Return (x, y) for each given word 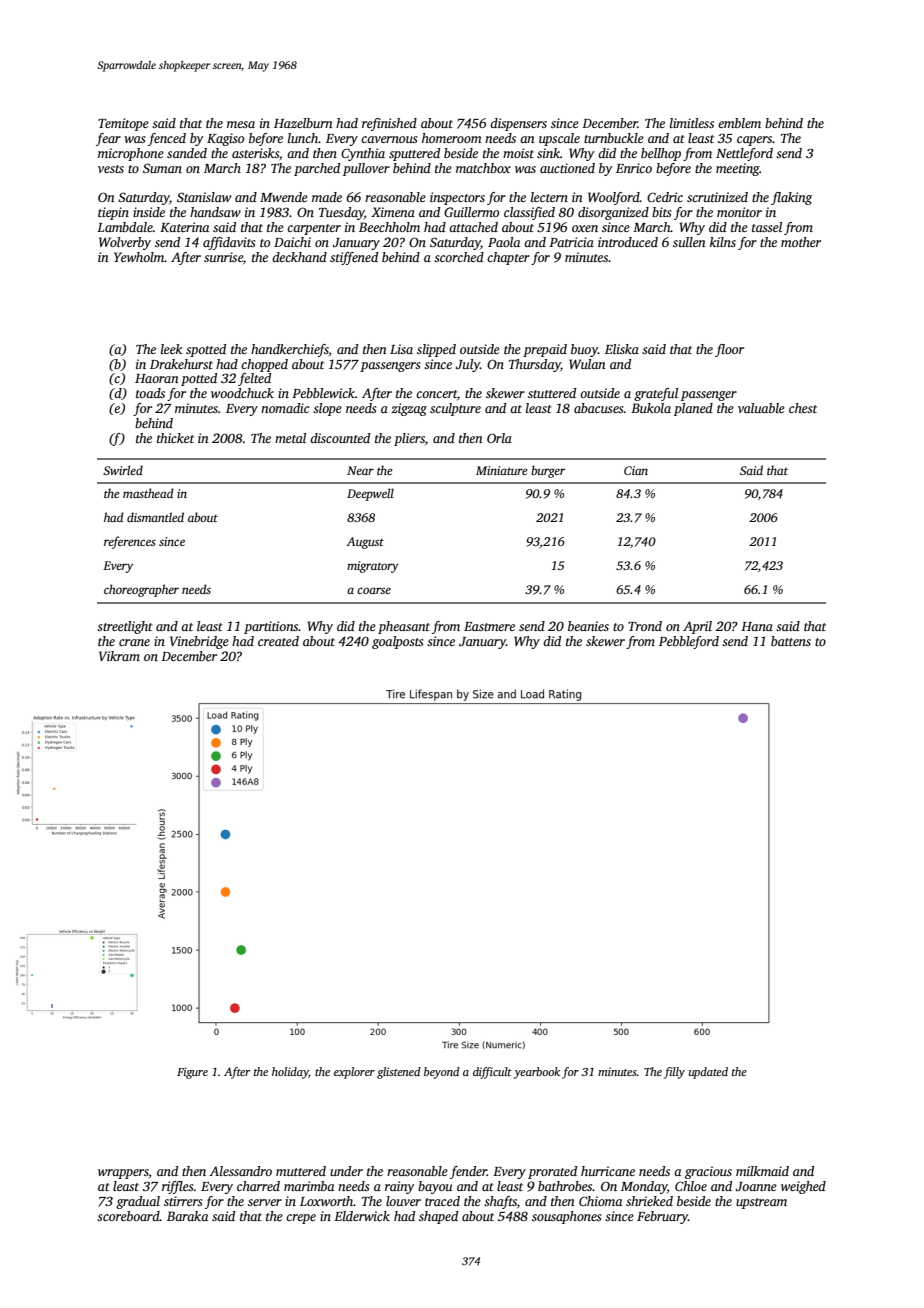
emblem (739, 123)
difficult (492, 1073)
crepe (301, 1219)
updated (708, 1073)
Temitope (123, 124)
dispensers (518, 124)
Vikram (119, 656)
